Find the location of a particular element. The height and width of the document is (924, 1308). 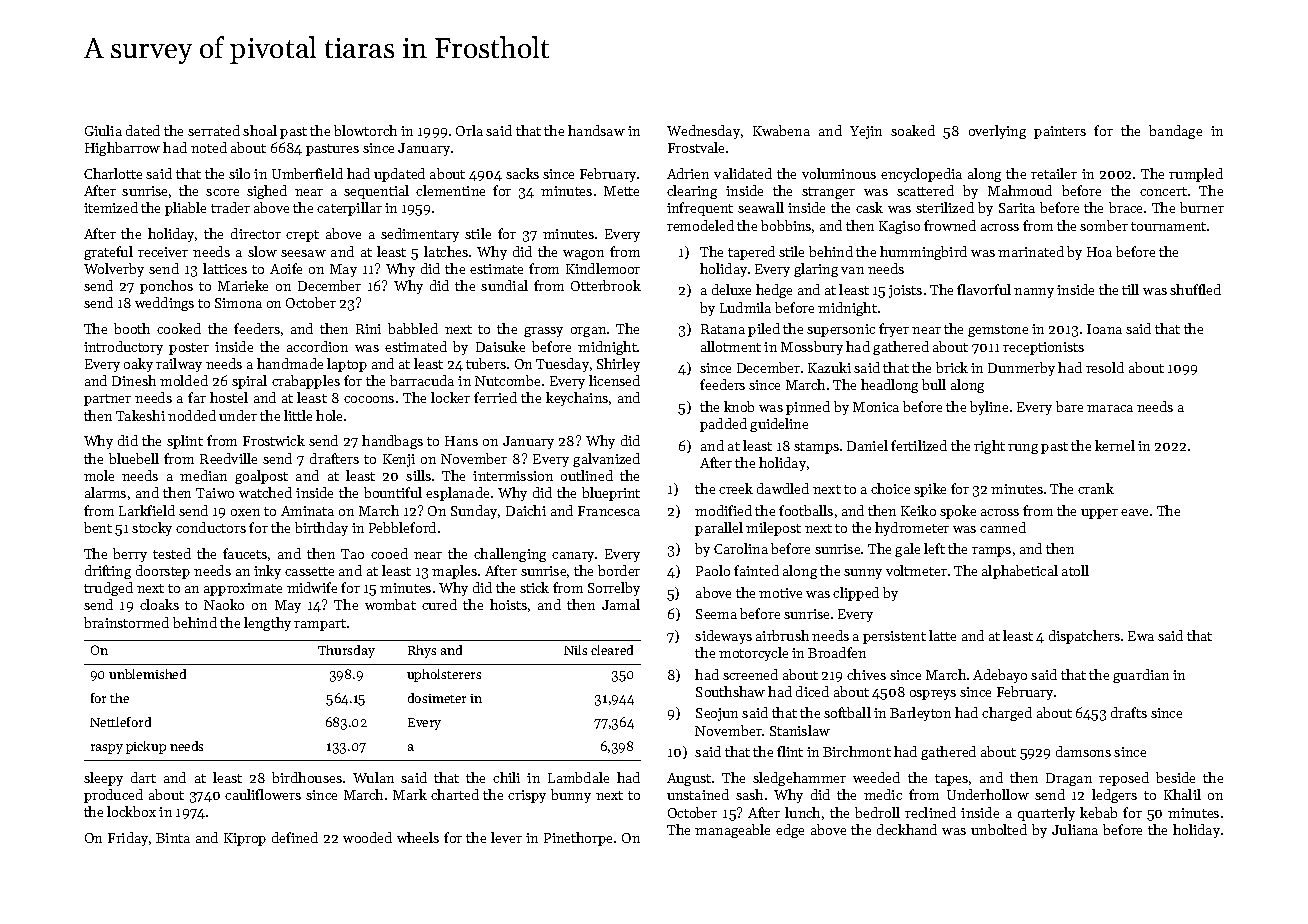

Aminata is located at coordinates (307, 511).
